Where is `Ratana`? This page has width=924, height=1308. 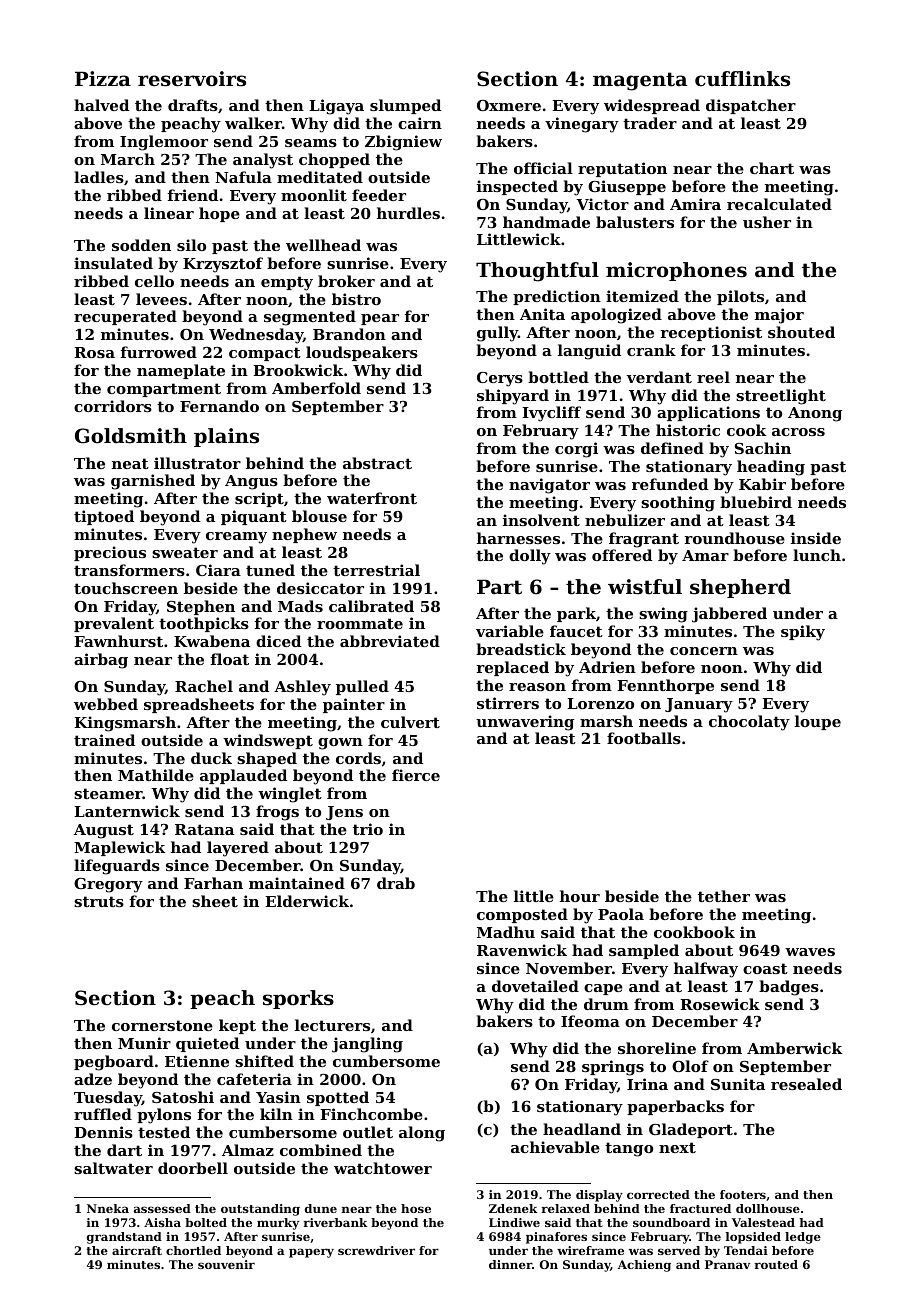
Ratana is located at coordinates (204, 829).
